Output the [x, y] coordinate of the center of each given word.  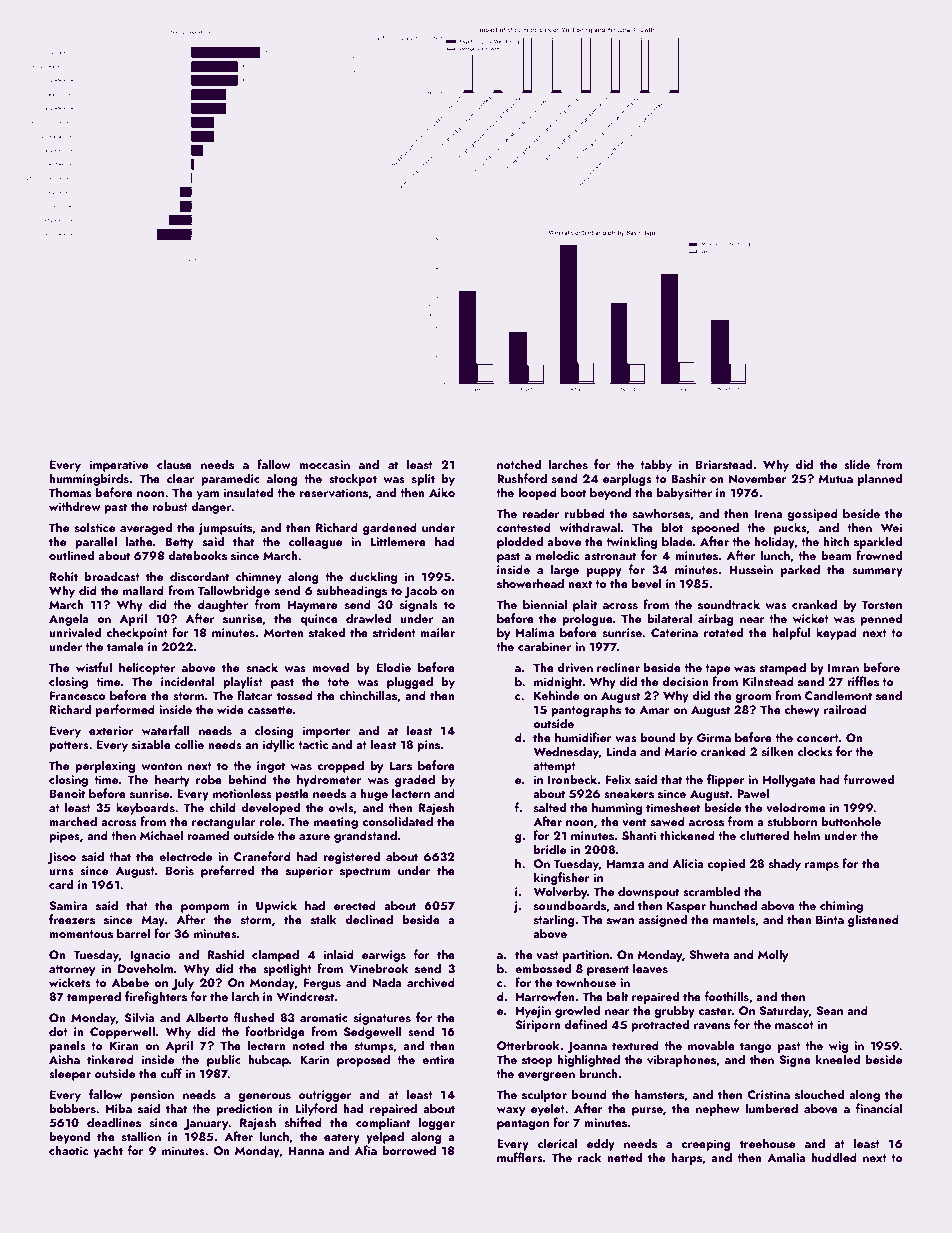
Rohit [64, 576]
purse [647, 1111]
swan [620, 921]
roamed [208, 835]
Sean [829, 1010]
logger [436, 1123]
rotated [723, 632]
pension [152, 1096]
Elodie [394, 667]
